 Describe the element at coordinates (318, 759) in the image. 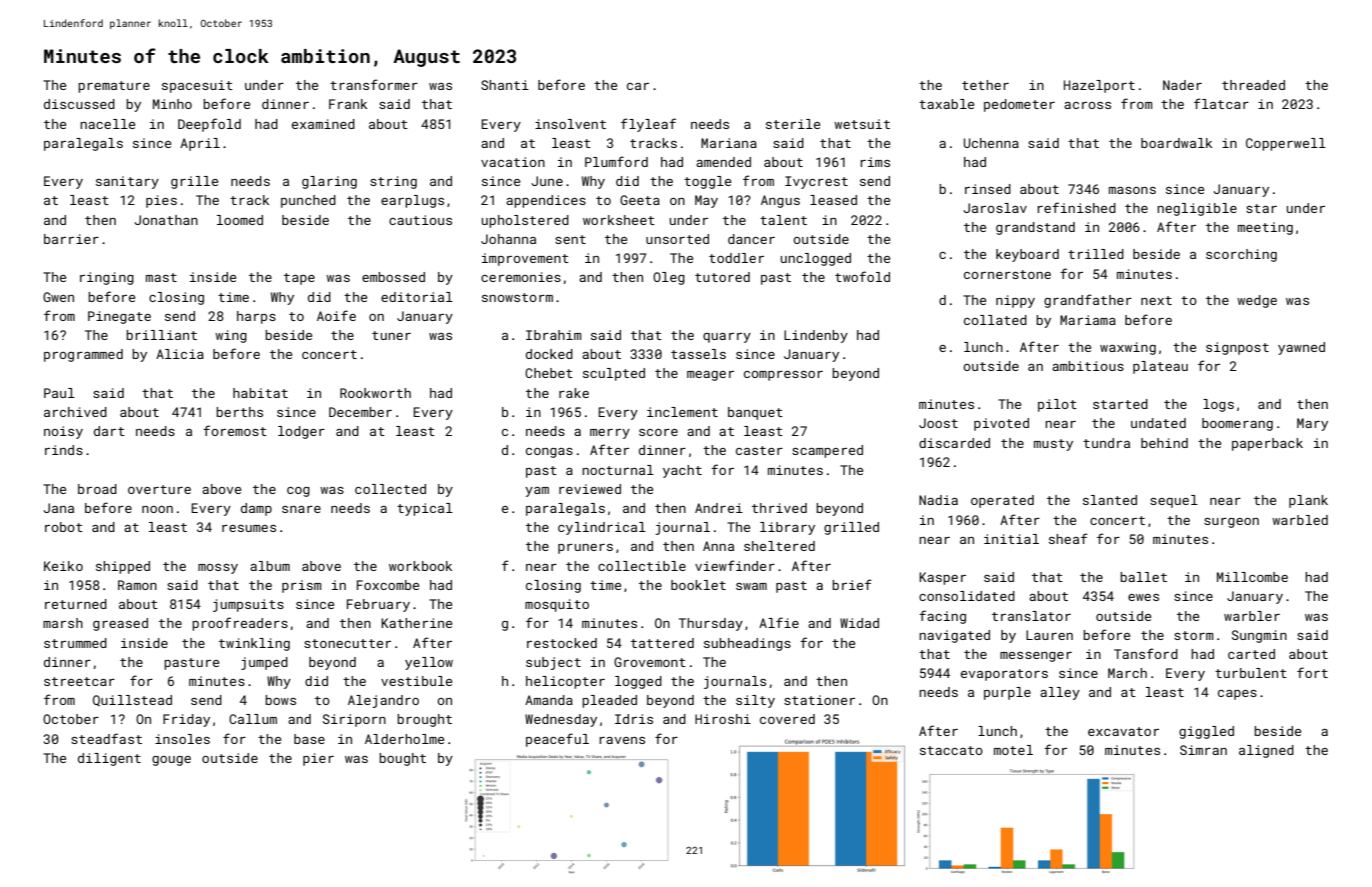

I see `pier` at that location.
